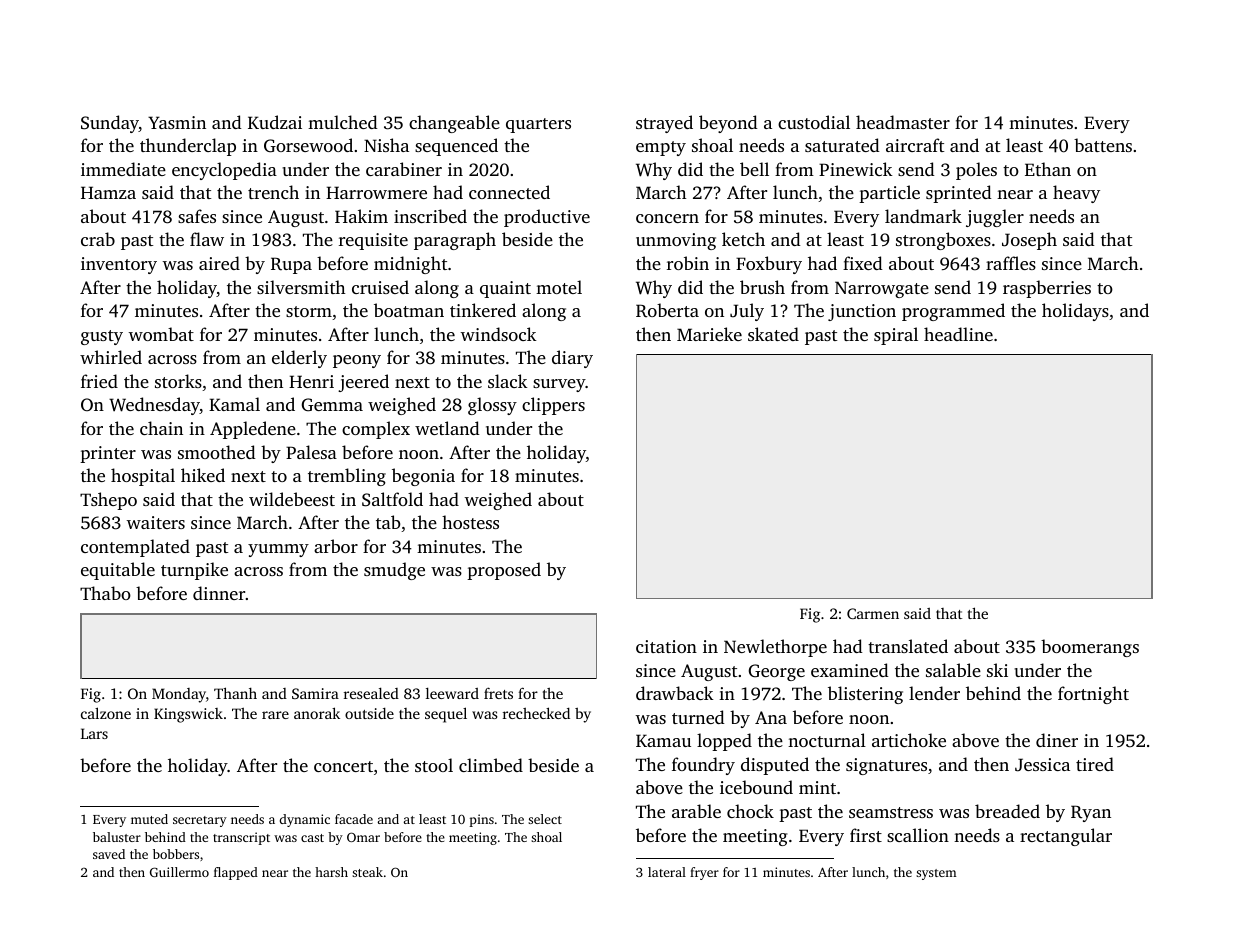 Image resolution: width=1233 pixels, height=952 pixels. Describe the element at coordinates (704, 873) in the page. I see `fryer` at that location.
